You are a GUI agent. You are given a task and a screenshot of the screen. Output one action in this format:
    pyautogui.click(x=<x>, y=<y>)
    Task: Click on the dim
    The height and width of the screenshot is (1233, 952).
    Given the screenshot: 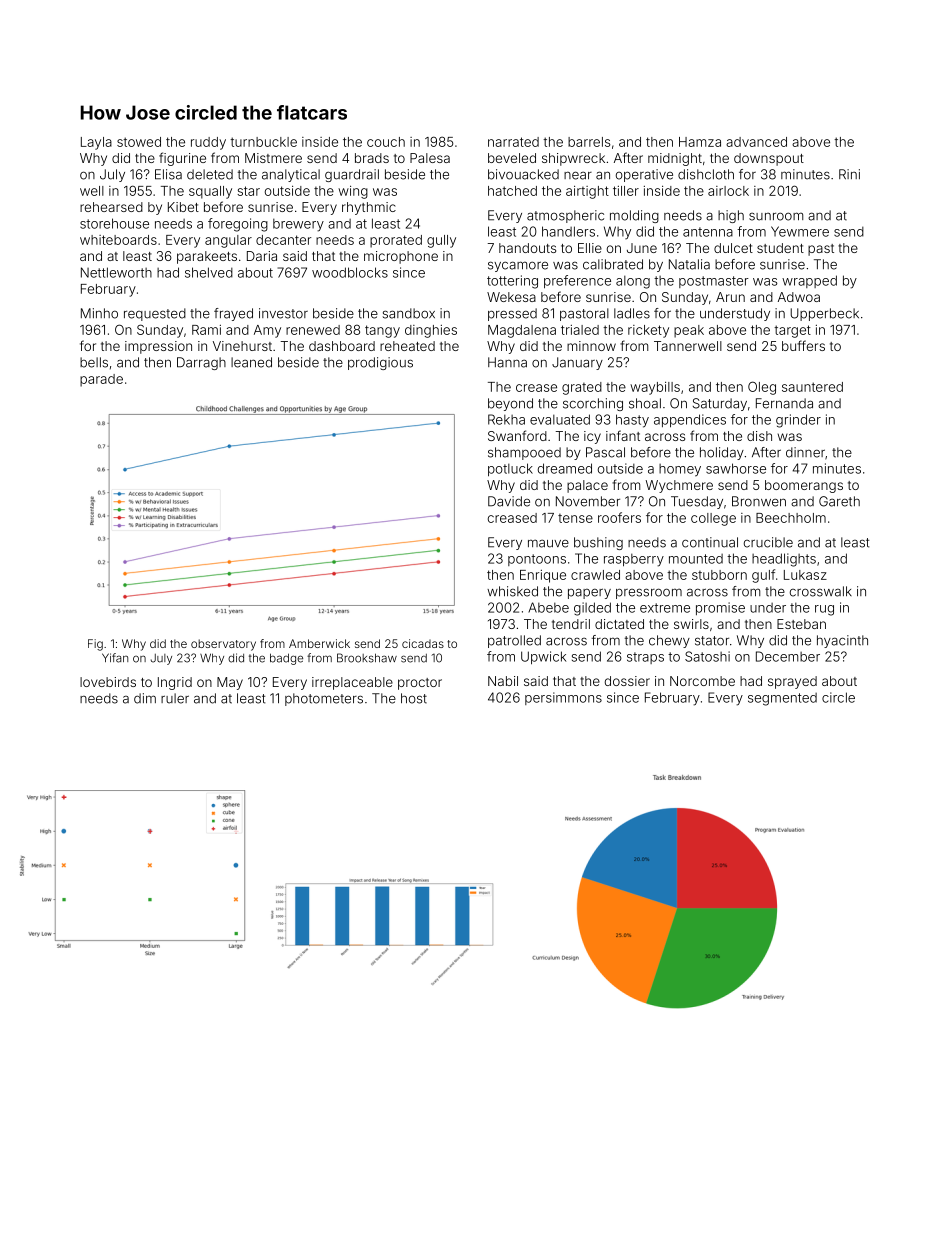 What is the action you would take?
    pyautogui.click(x=145, y=698)
